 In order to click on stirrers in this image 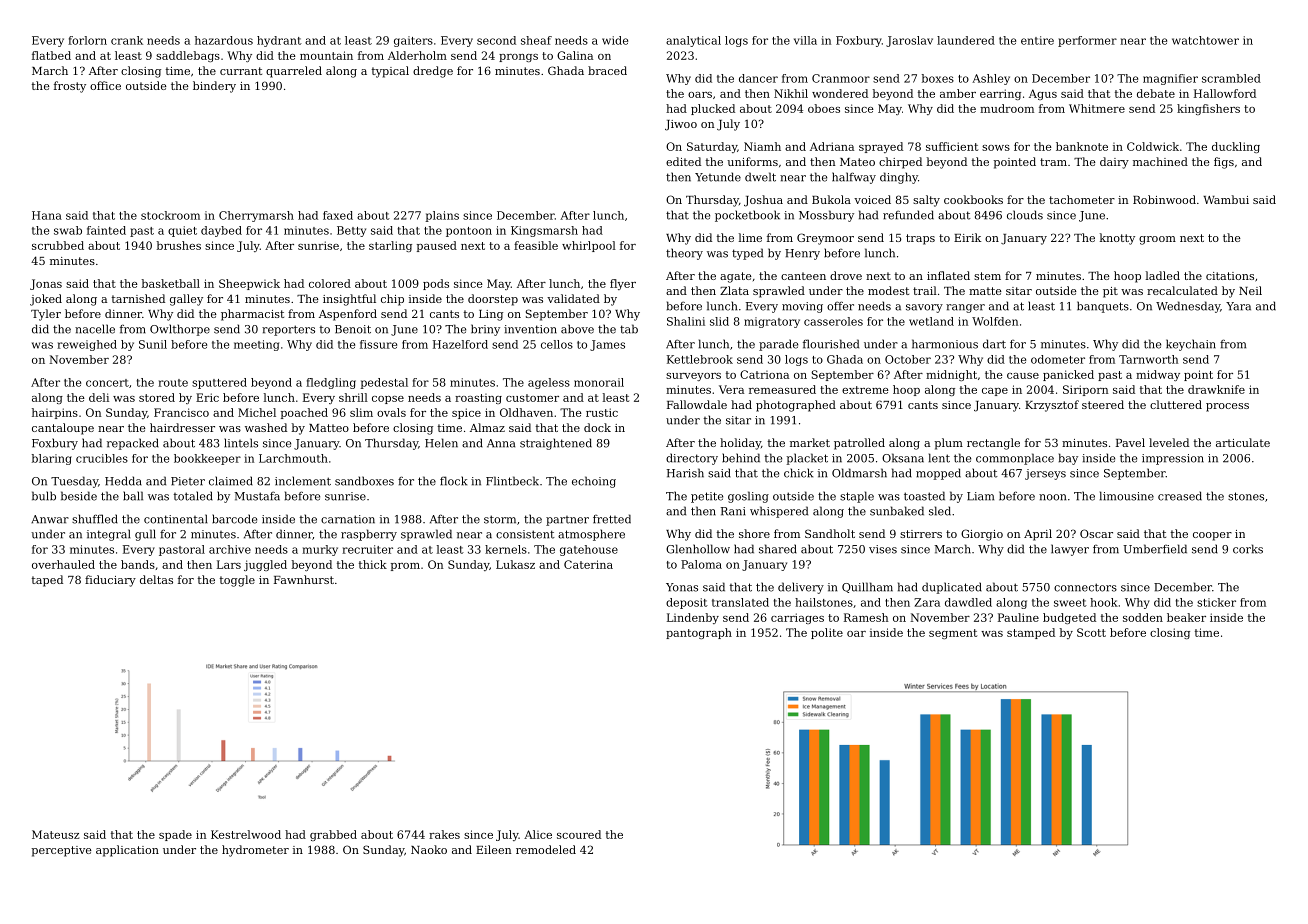, I will do `click(921, 534)`.
